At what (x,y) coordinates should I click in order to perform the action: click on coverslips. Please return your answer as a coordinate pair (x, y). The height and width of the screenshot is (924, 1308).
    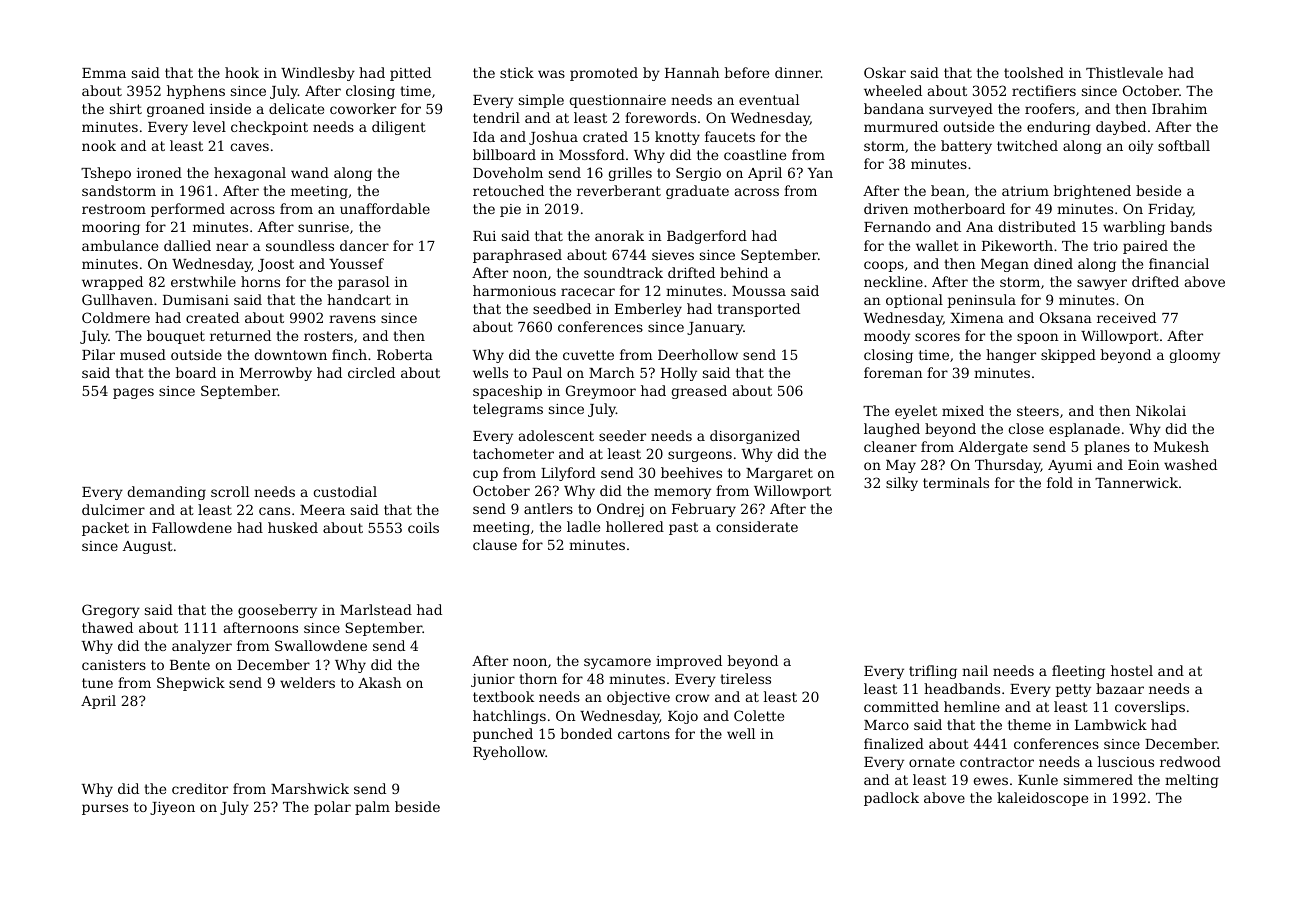
    Looking at the image, I should click on (1150, 708).
